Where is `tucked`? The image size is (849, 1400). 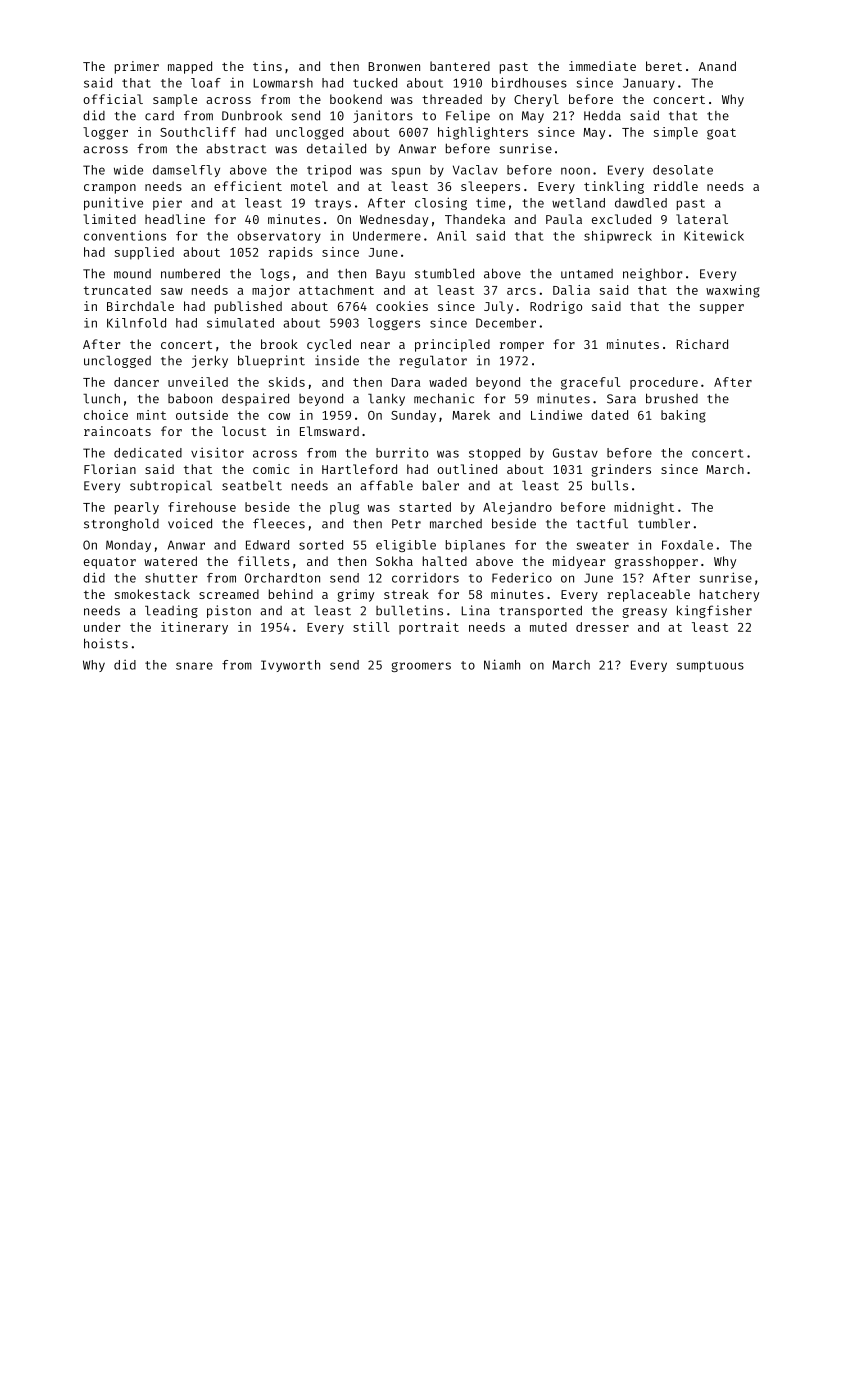
tucked is located at coordinates (375, 83).
